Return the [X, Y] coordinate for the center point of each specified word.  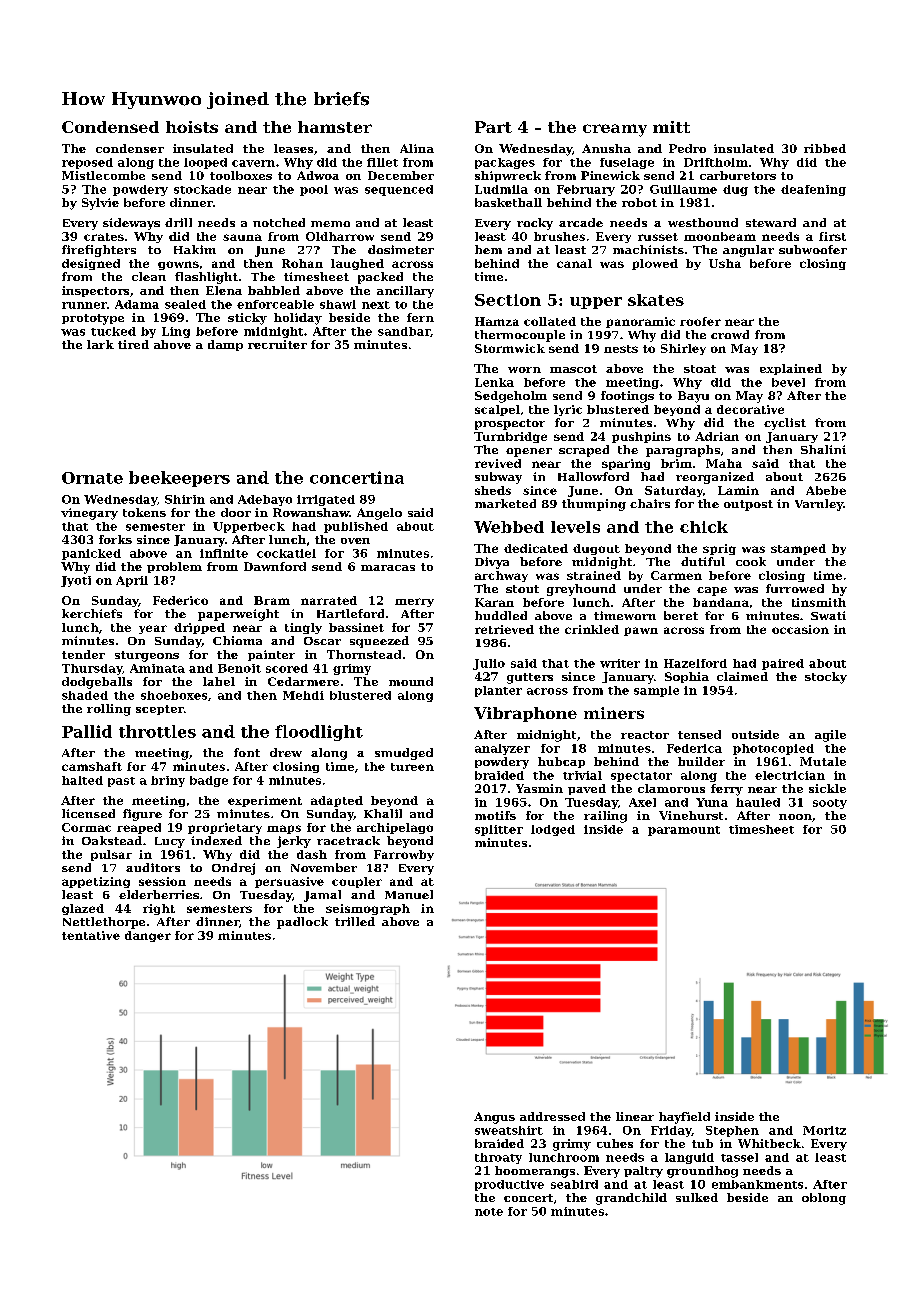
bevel [788, 382]
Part [493, 127]
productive [509, 1185]
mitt [671, 127]
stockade [202, 189]
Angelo [379, 514]
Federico [180, 600]
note [489, 1212]
